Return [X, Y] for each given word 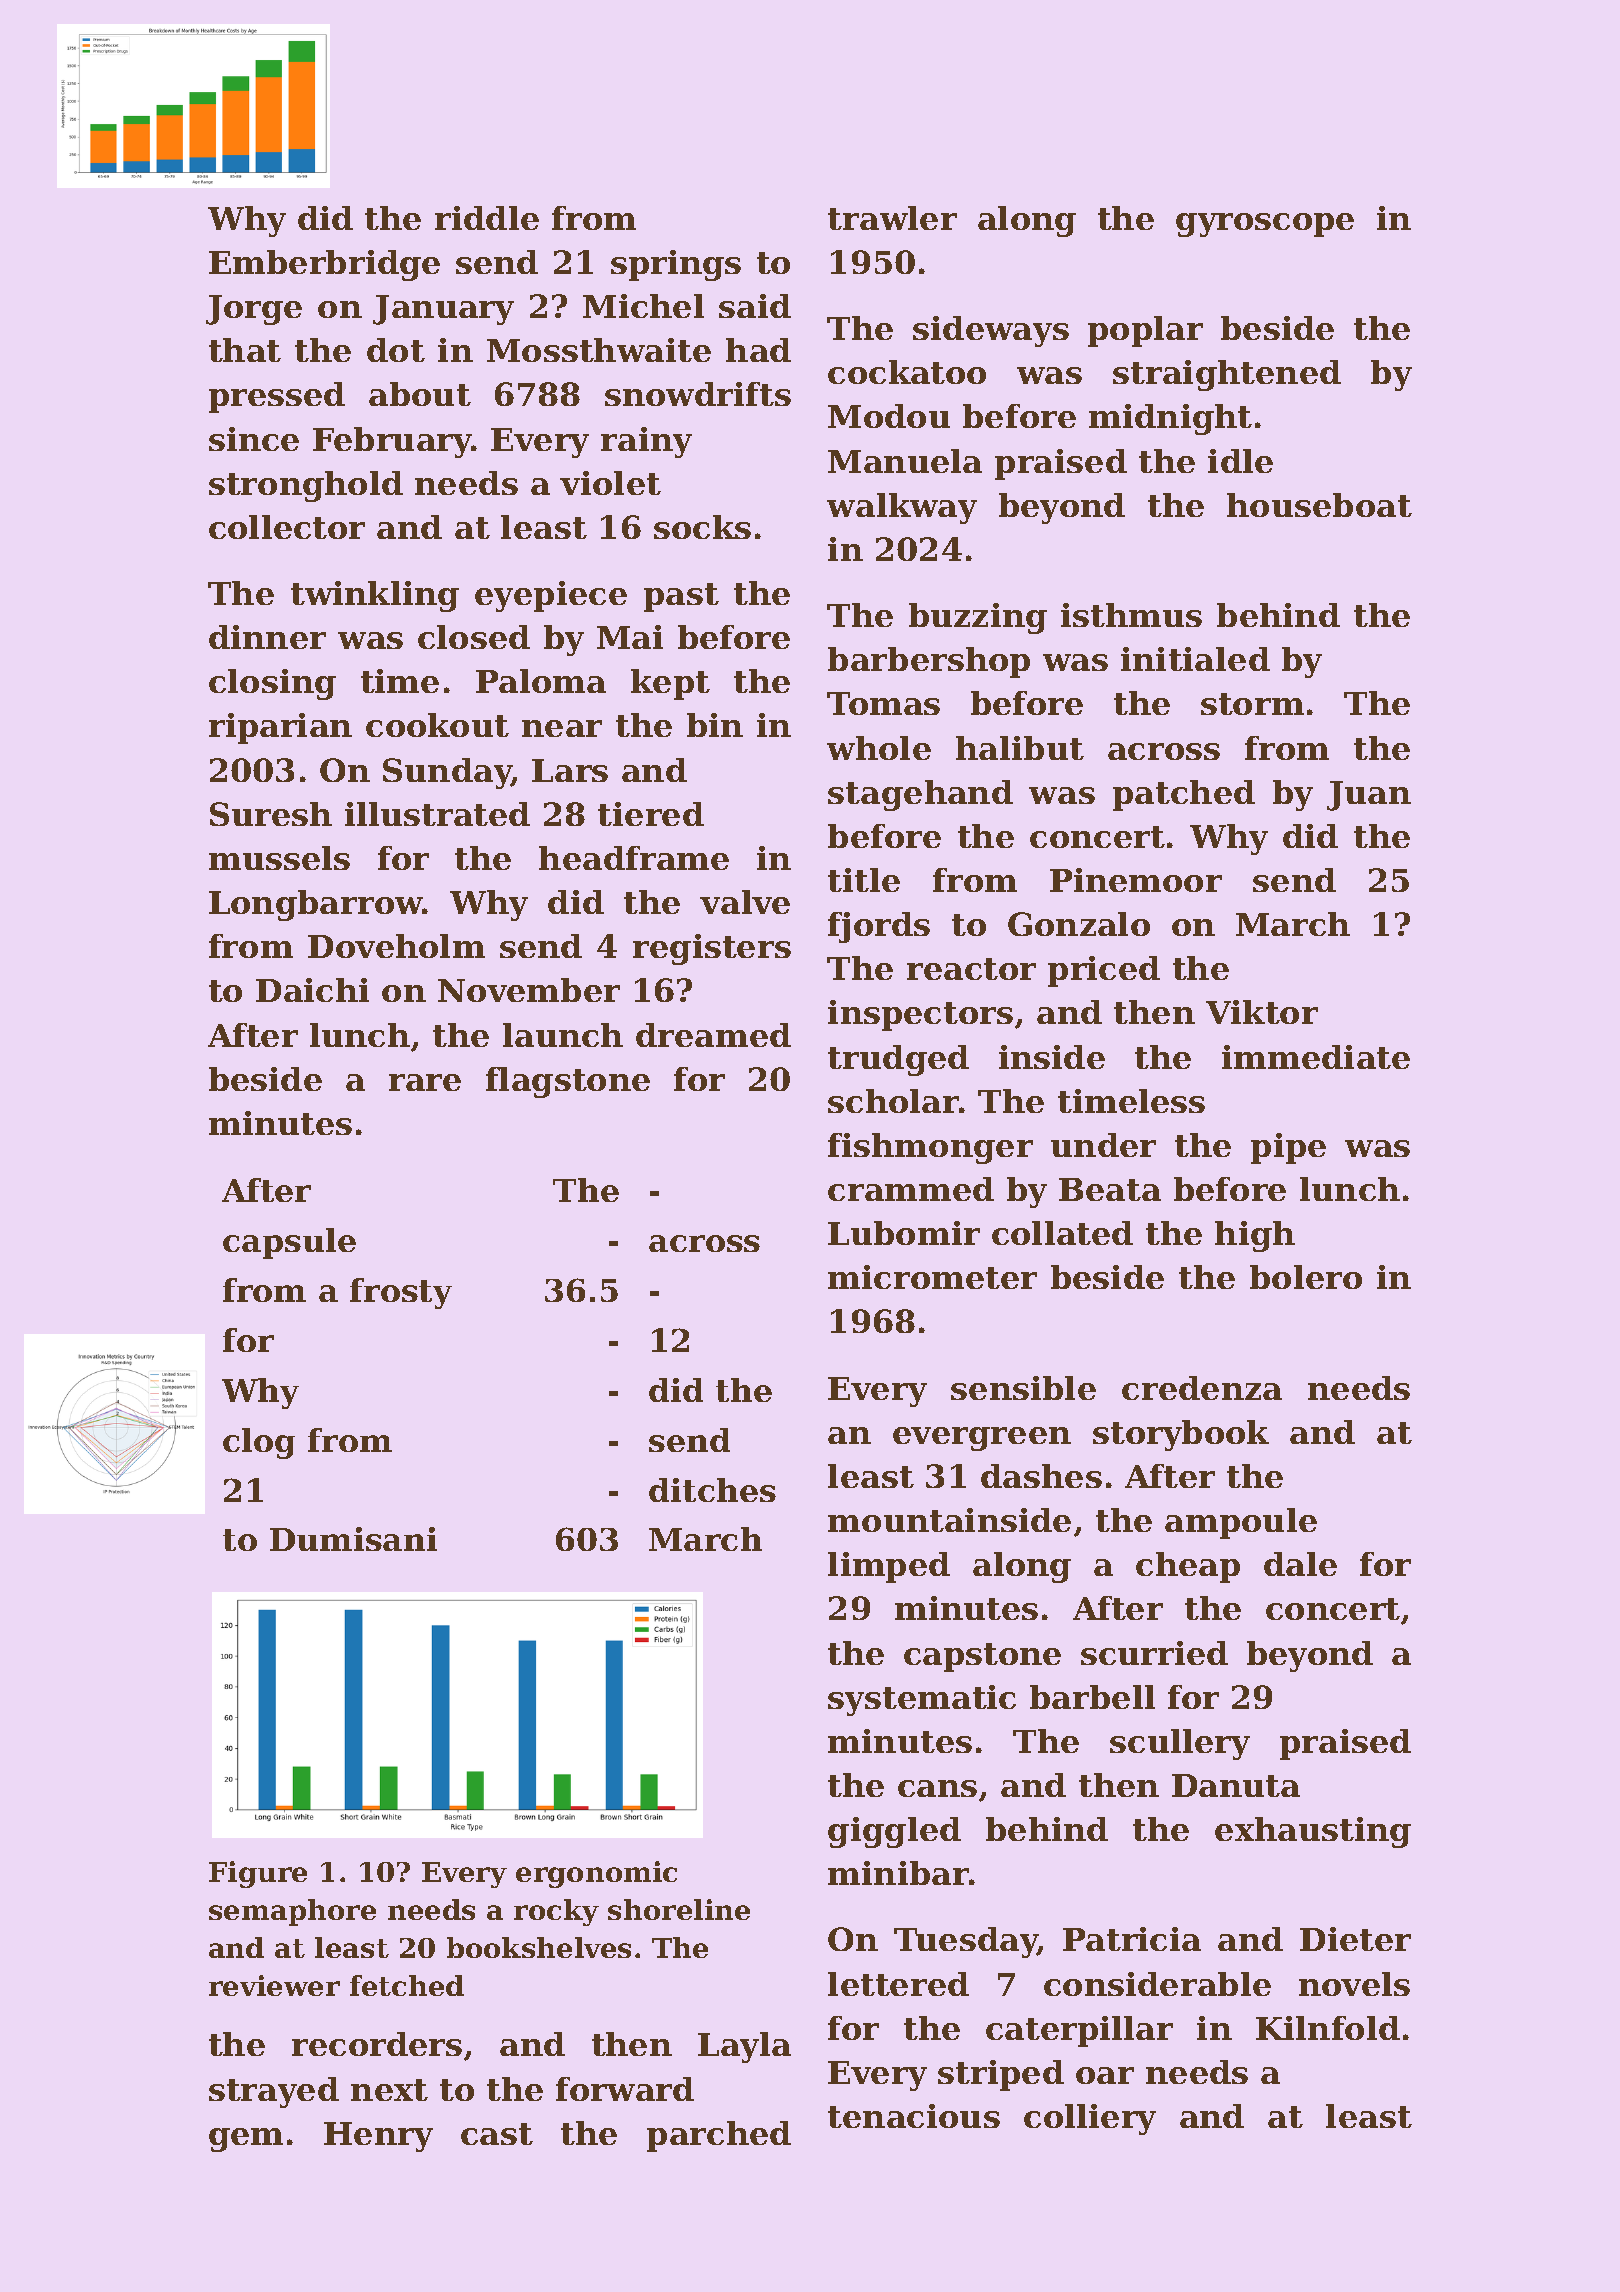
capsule [289, 1243]
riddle [487, 218]
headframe [634, 858]
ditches [712, 1490]
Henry [378, 2137]
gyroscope [1265, 225]
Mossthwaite [599, 350]
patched [1184, 795]
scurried [1154, 1653]
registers [712, 949]
